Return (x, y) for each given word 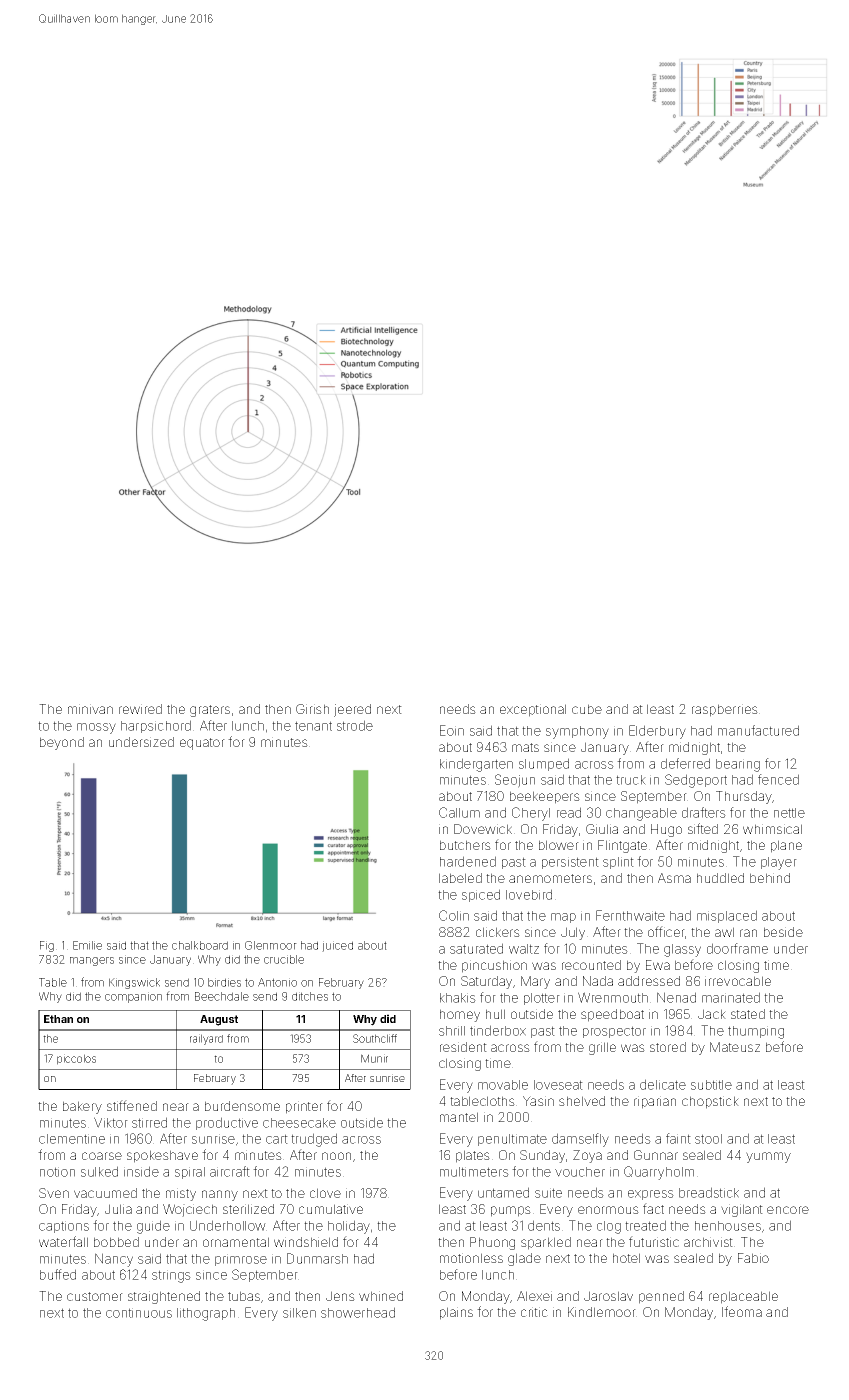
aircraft (230, 1171)
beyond (62, 743)
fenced (778, 779)
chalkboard (200, 945)
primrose (241, 1260)
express (651, 1195)
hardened (468, 861)
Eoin (452, 730)
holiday (349, 1227)
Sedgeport (696, 781)
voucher (580, 1172)
